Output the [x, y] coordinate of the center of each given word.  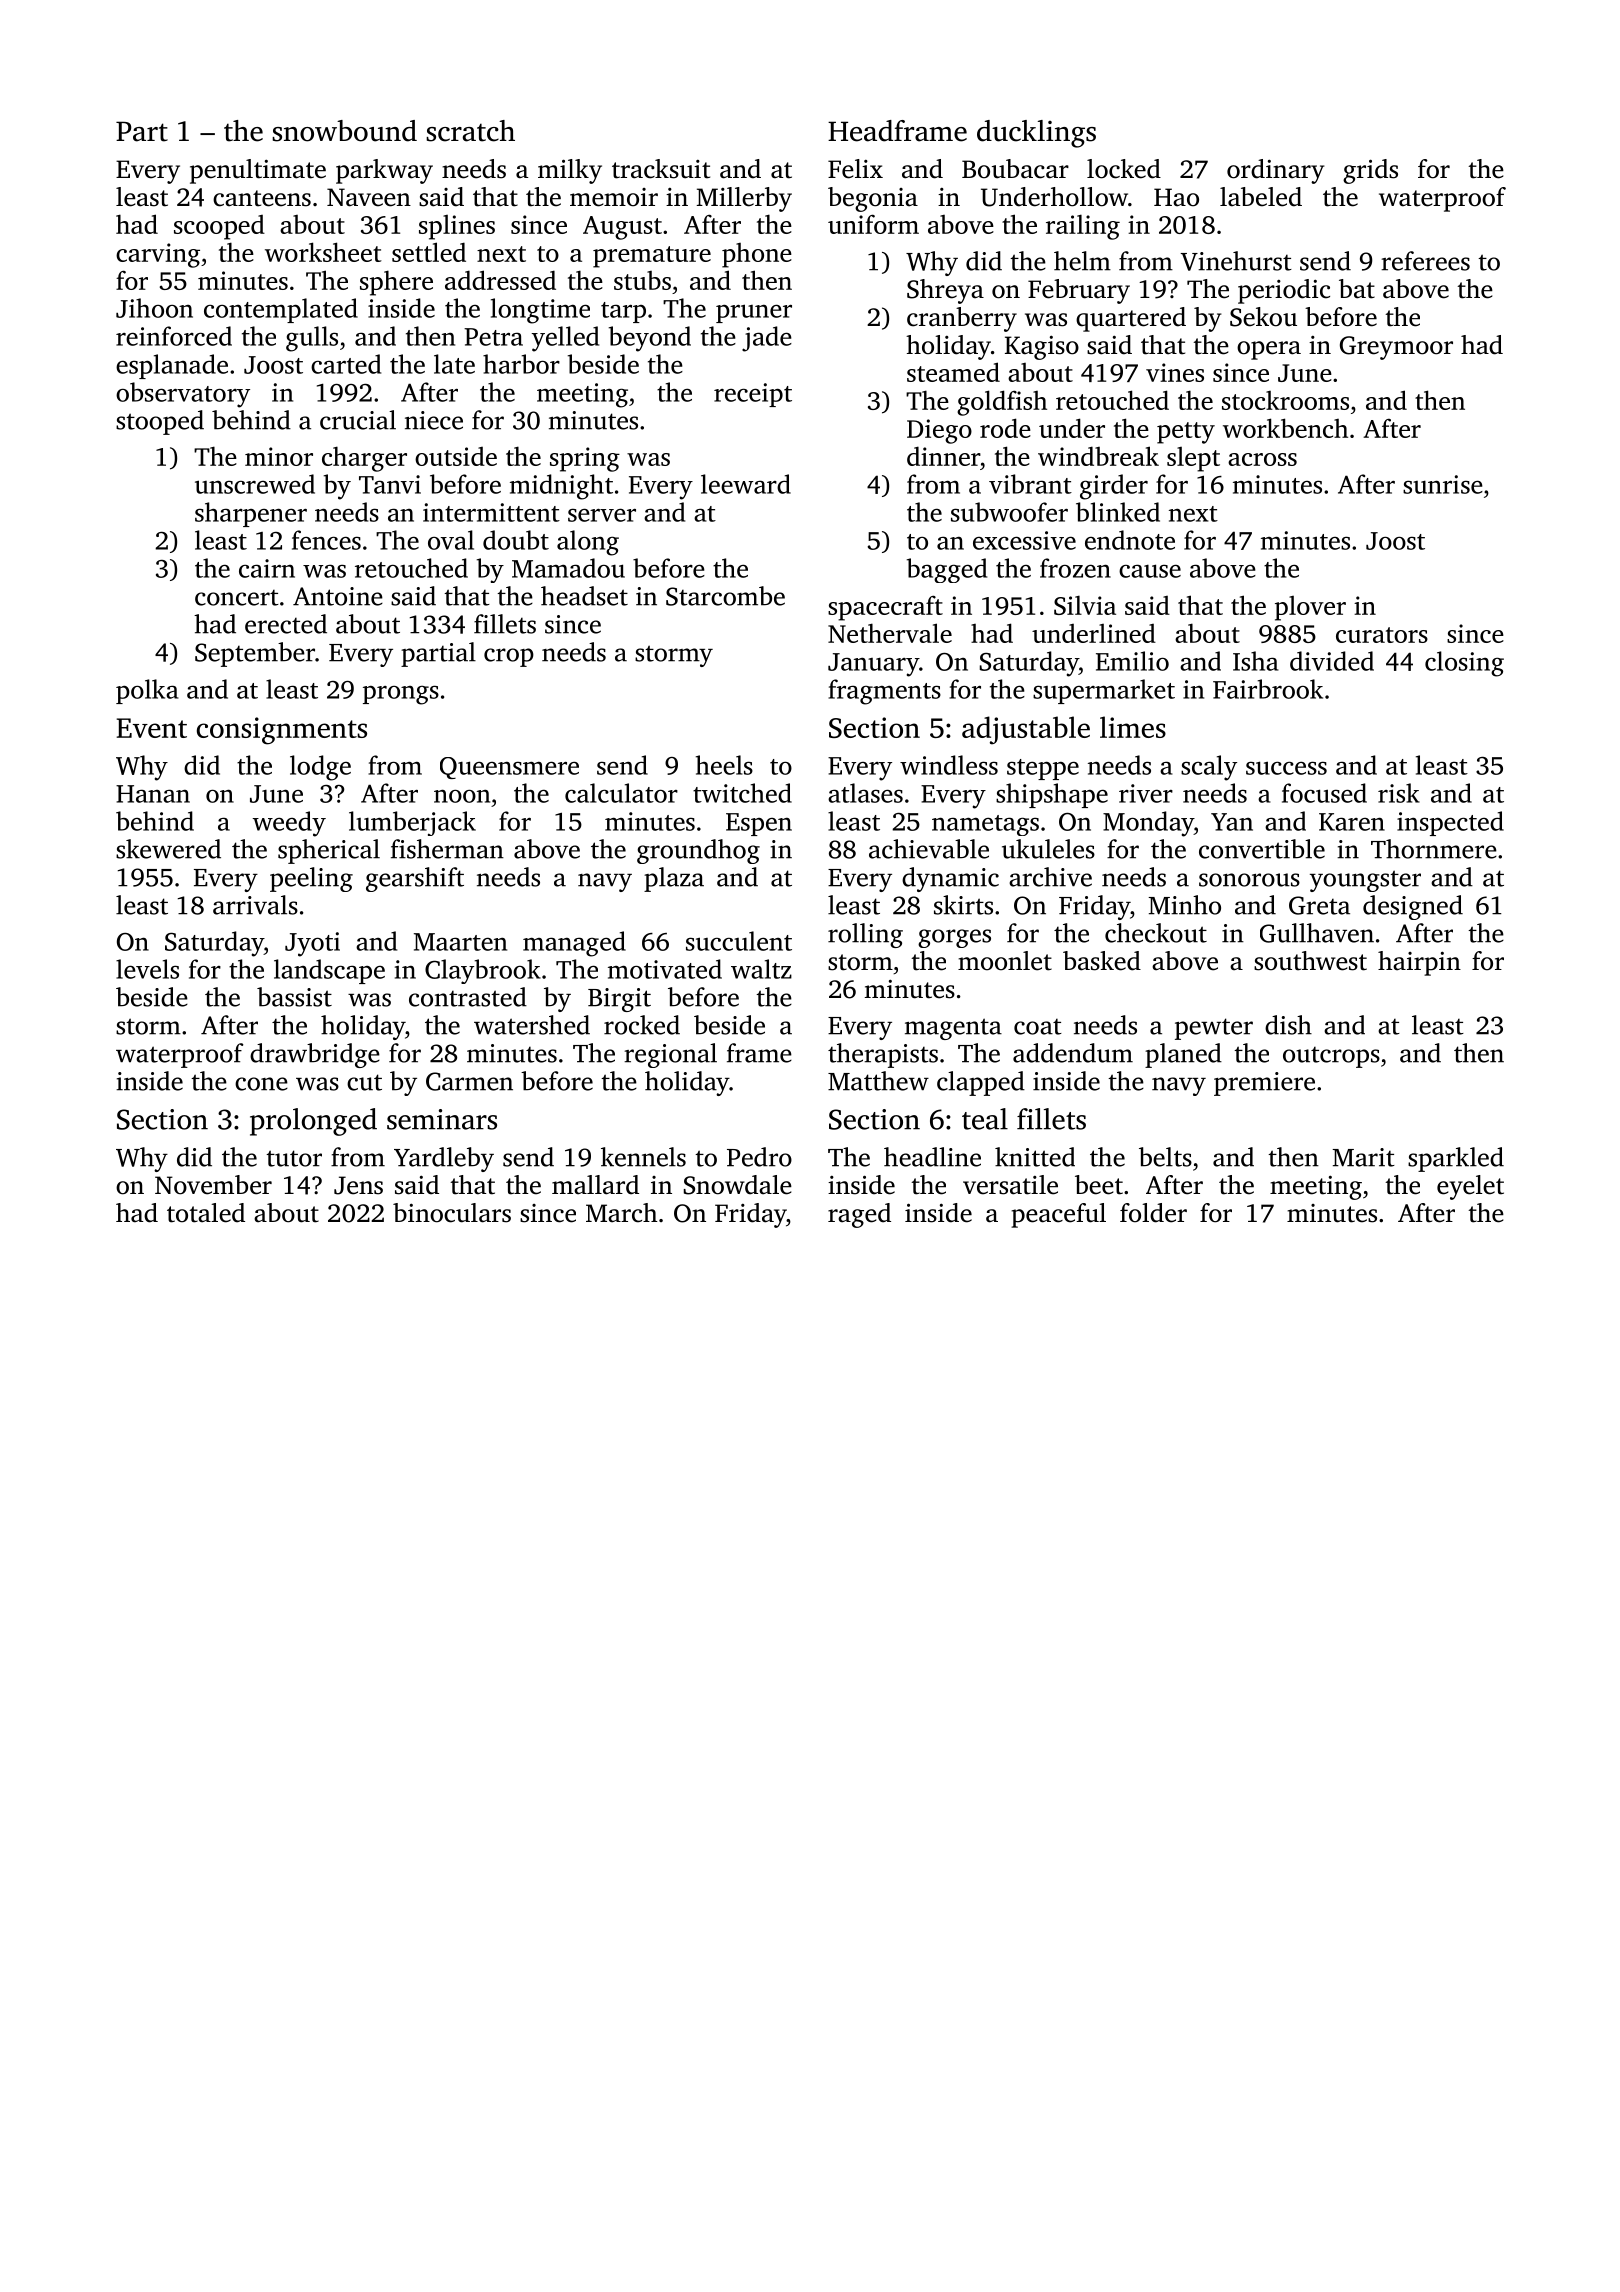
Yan [1232, 822]
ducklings [1036, 134]
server [602, 515]
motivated [665, 969]
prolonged [313, 1122]
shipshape [1052, 795]
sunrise [1443, 484]
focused [1324, 793]
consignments [282, 731]
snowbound [344, 131]
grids [1370, 171]
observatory [183, 395]
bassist [294, 997]
